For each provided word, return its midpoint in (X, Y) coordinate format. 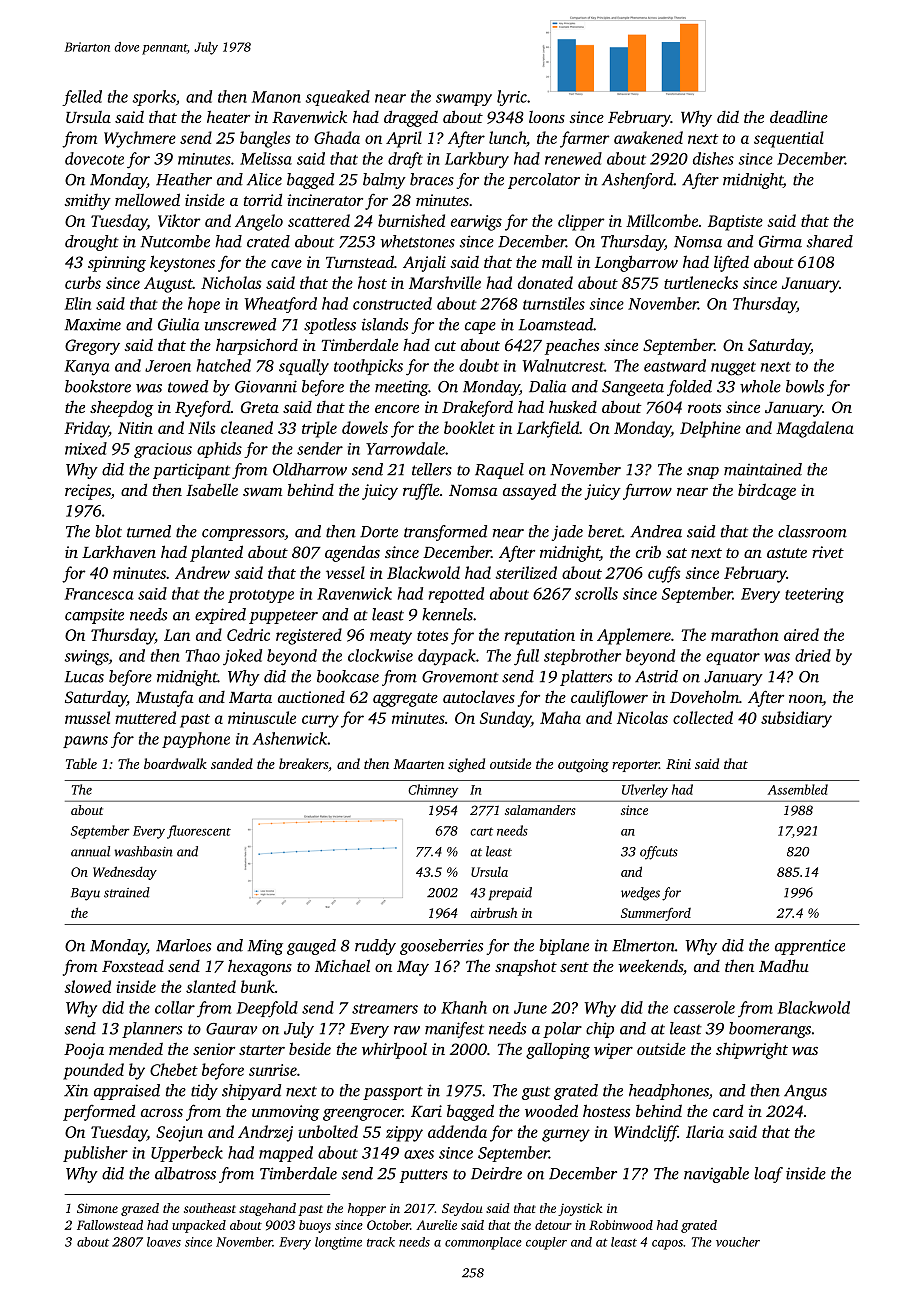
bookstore (98, 386)
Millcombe (662, 220)
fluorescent (199, 832)
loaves (164, 1242)
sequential (789, 139)
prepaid (510, 893)
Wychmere (140, 139)
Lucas (84, 677)
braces (432, 179)
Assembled (798, 789)
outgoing (583, 765)
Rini (678, 764)
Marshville (445, 282)
